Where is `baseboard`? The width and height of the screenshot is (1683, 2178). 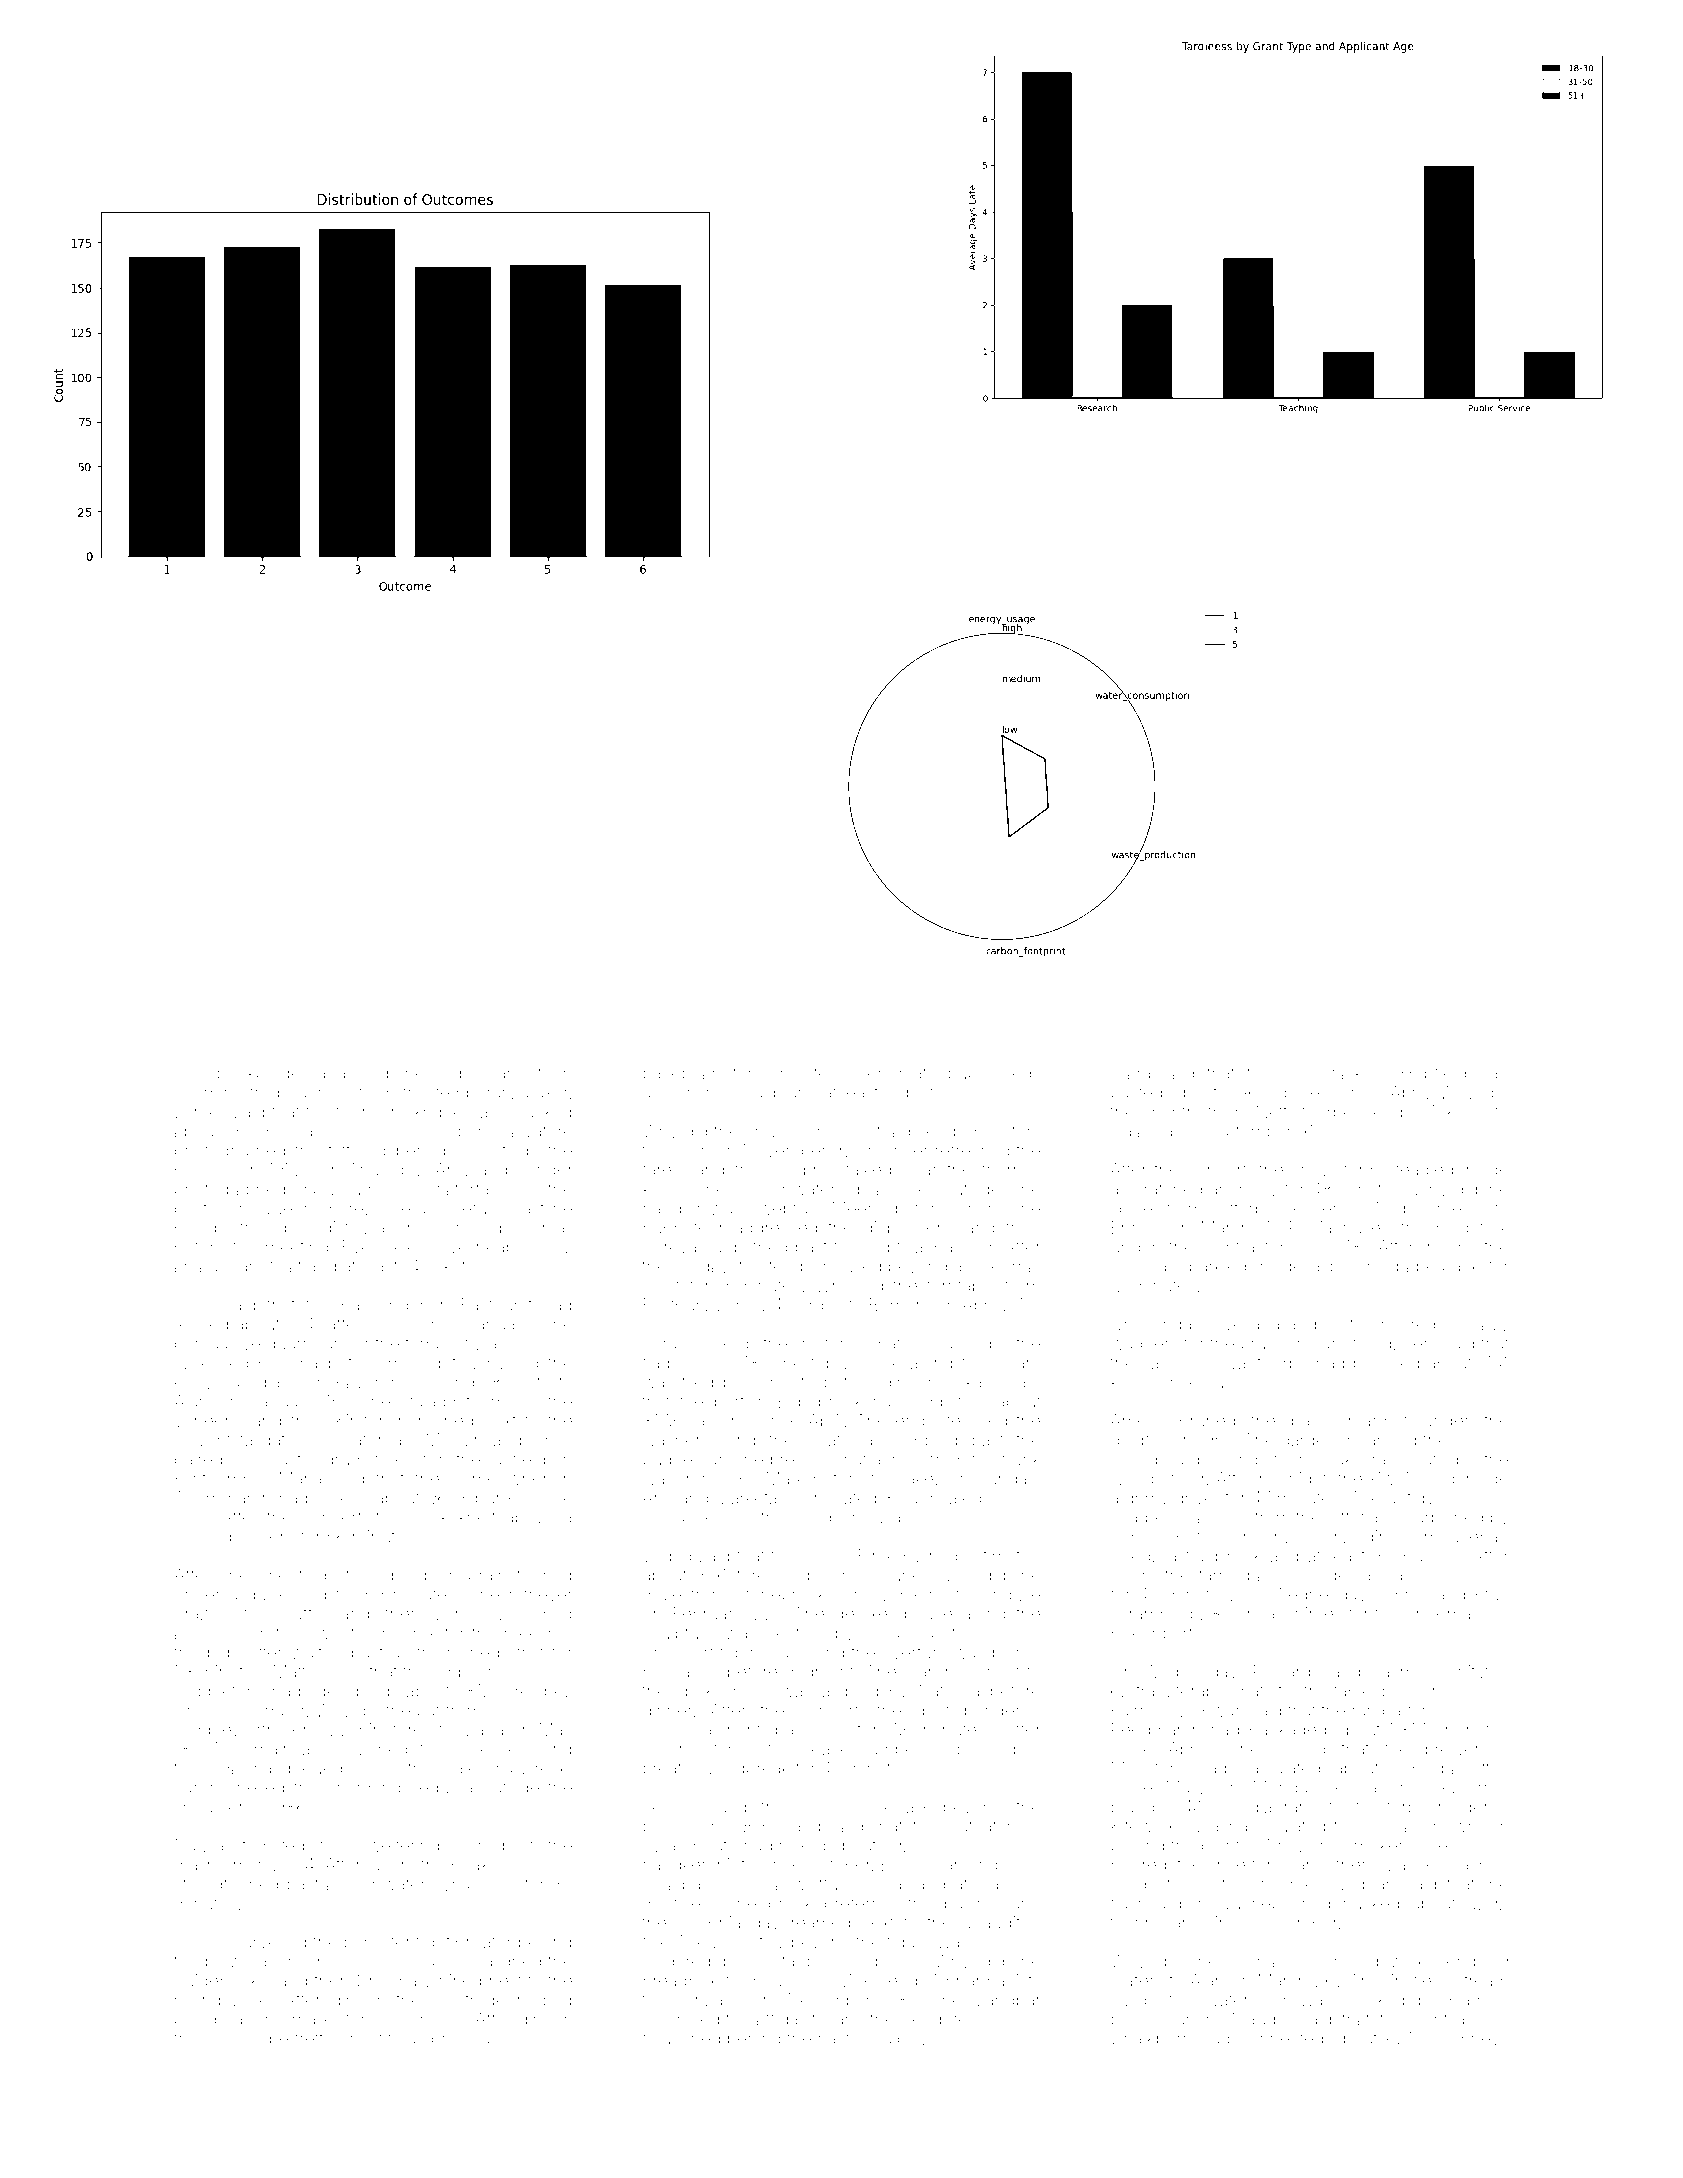 baseboard is located at coordinates (684, 1073).
